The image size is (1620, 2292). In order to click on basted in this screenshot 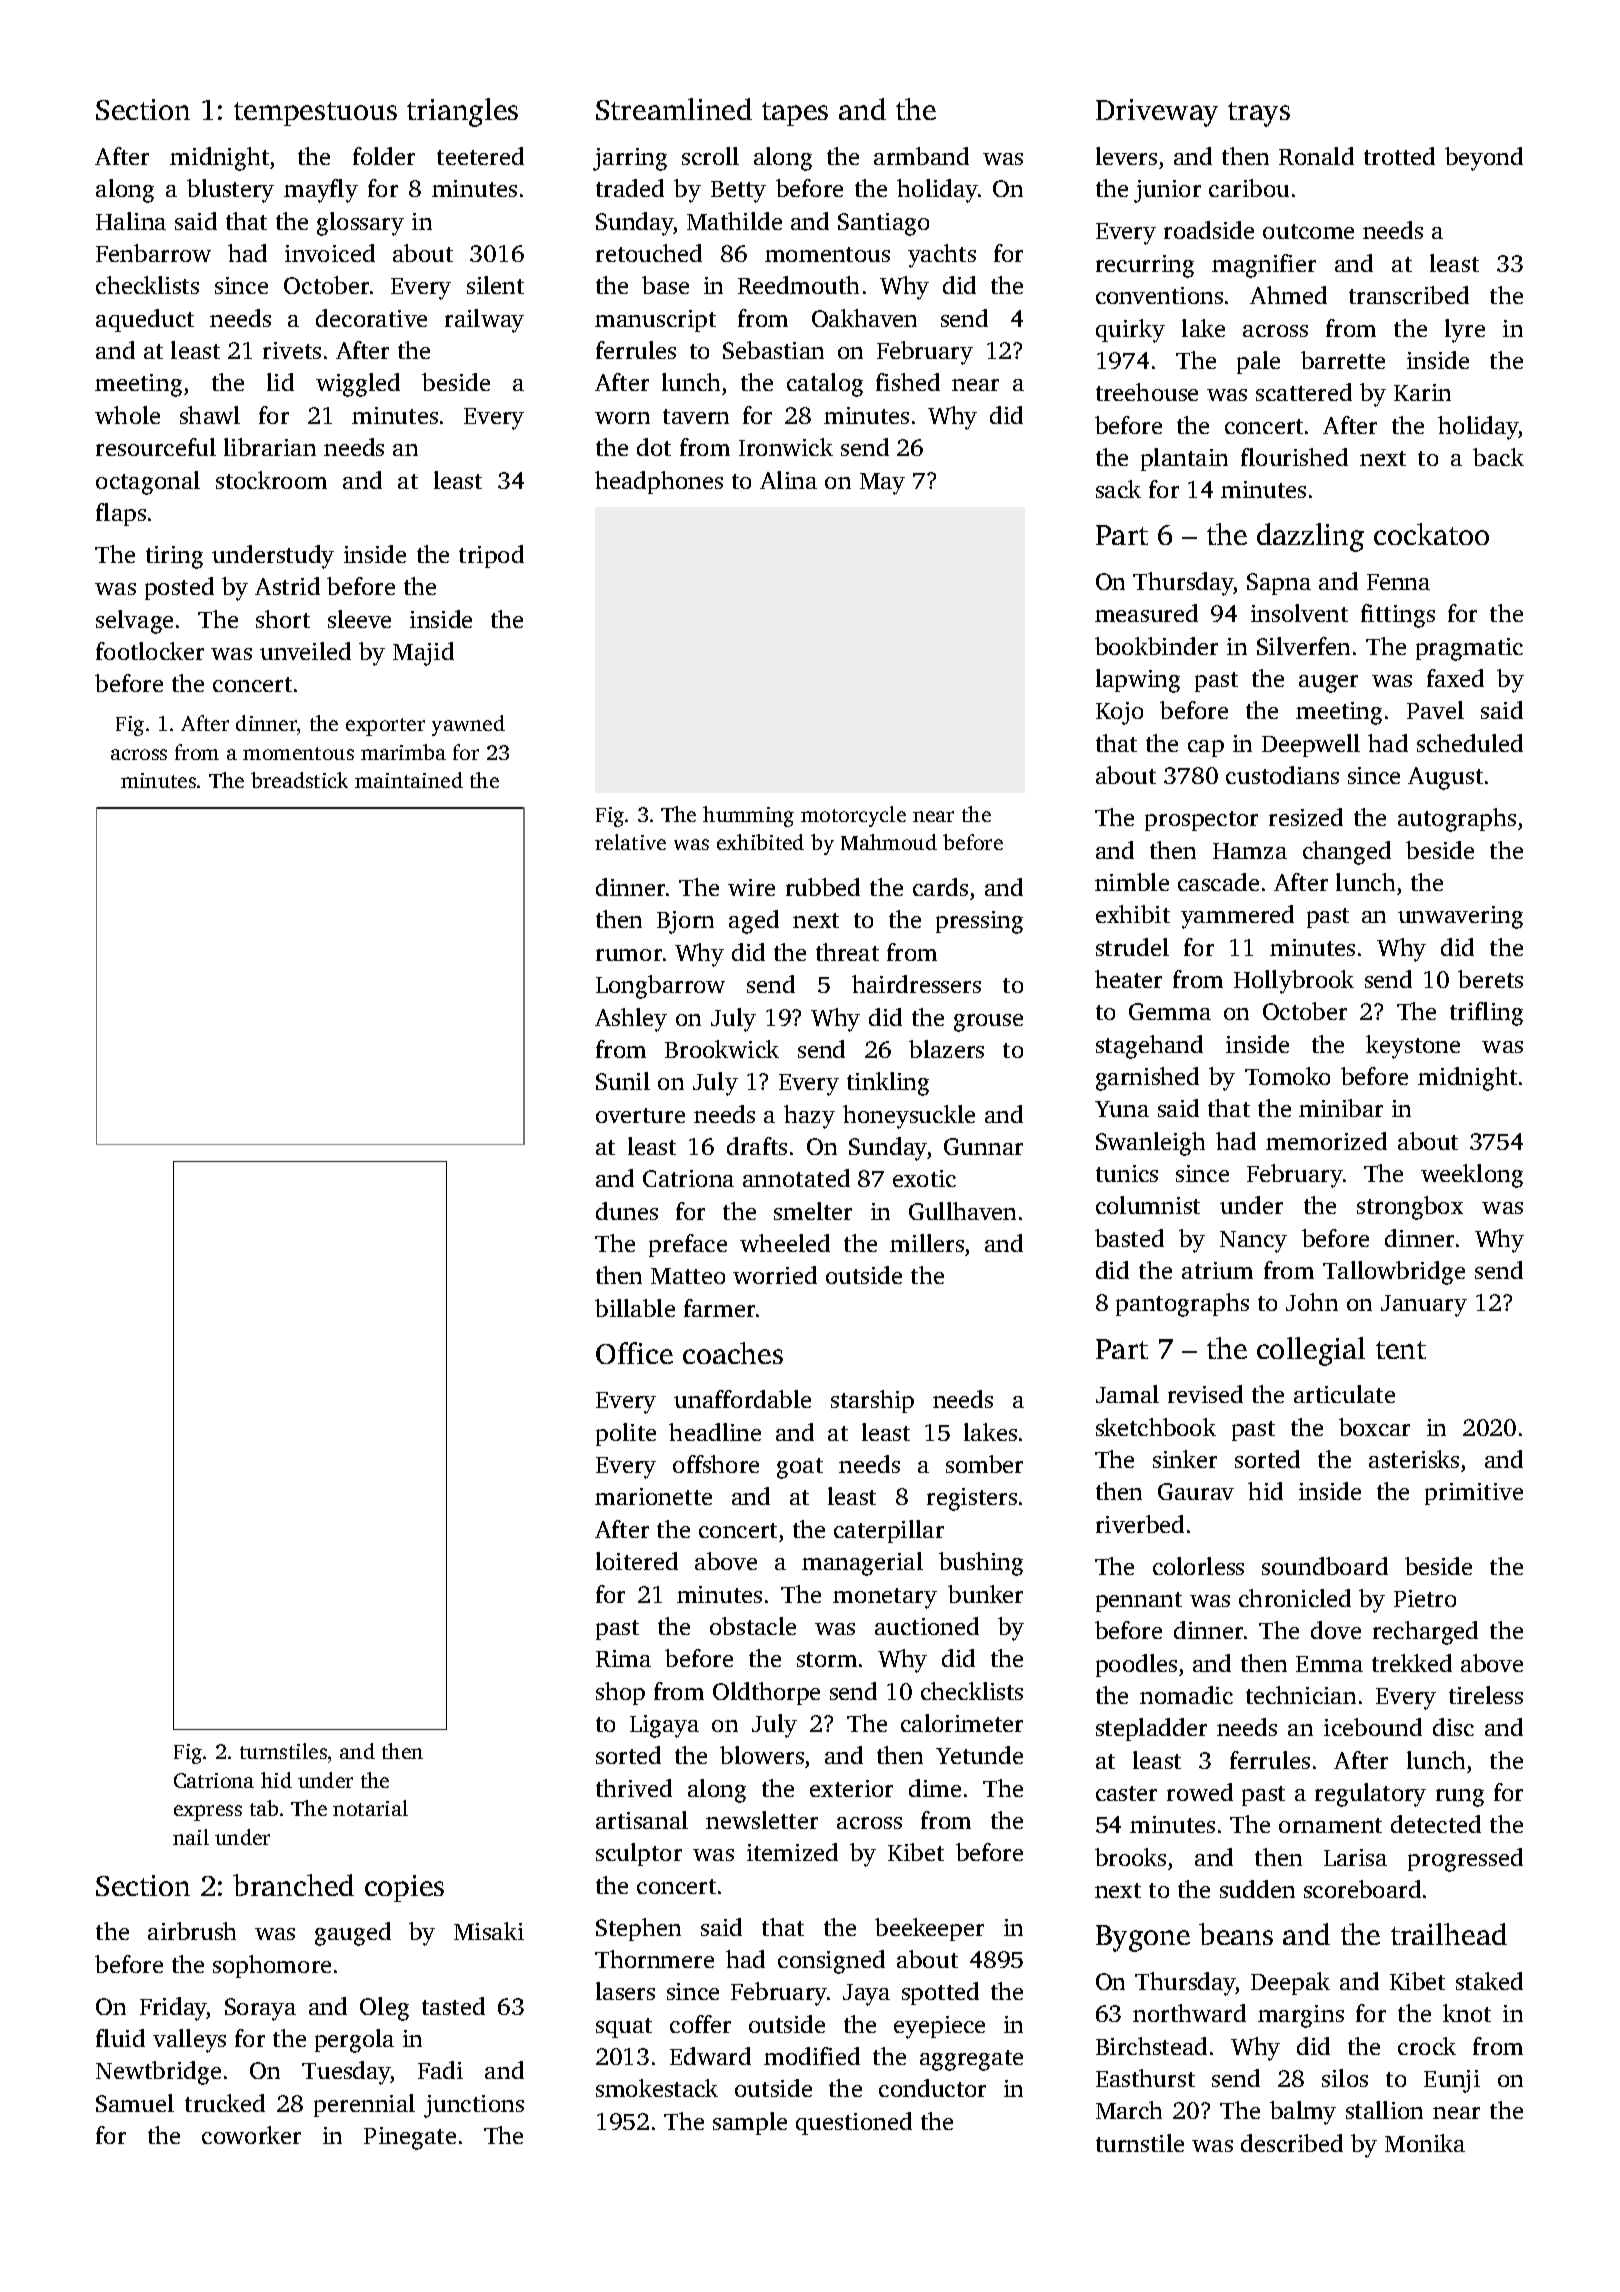, I will do `click(1129, 1238)`.
